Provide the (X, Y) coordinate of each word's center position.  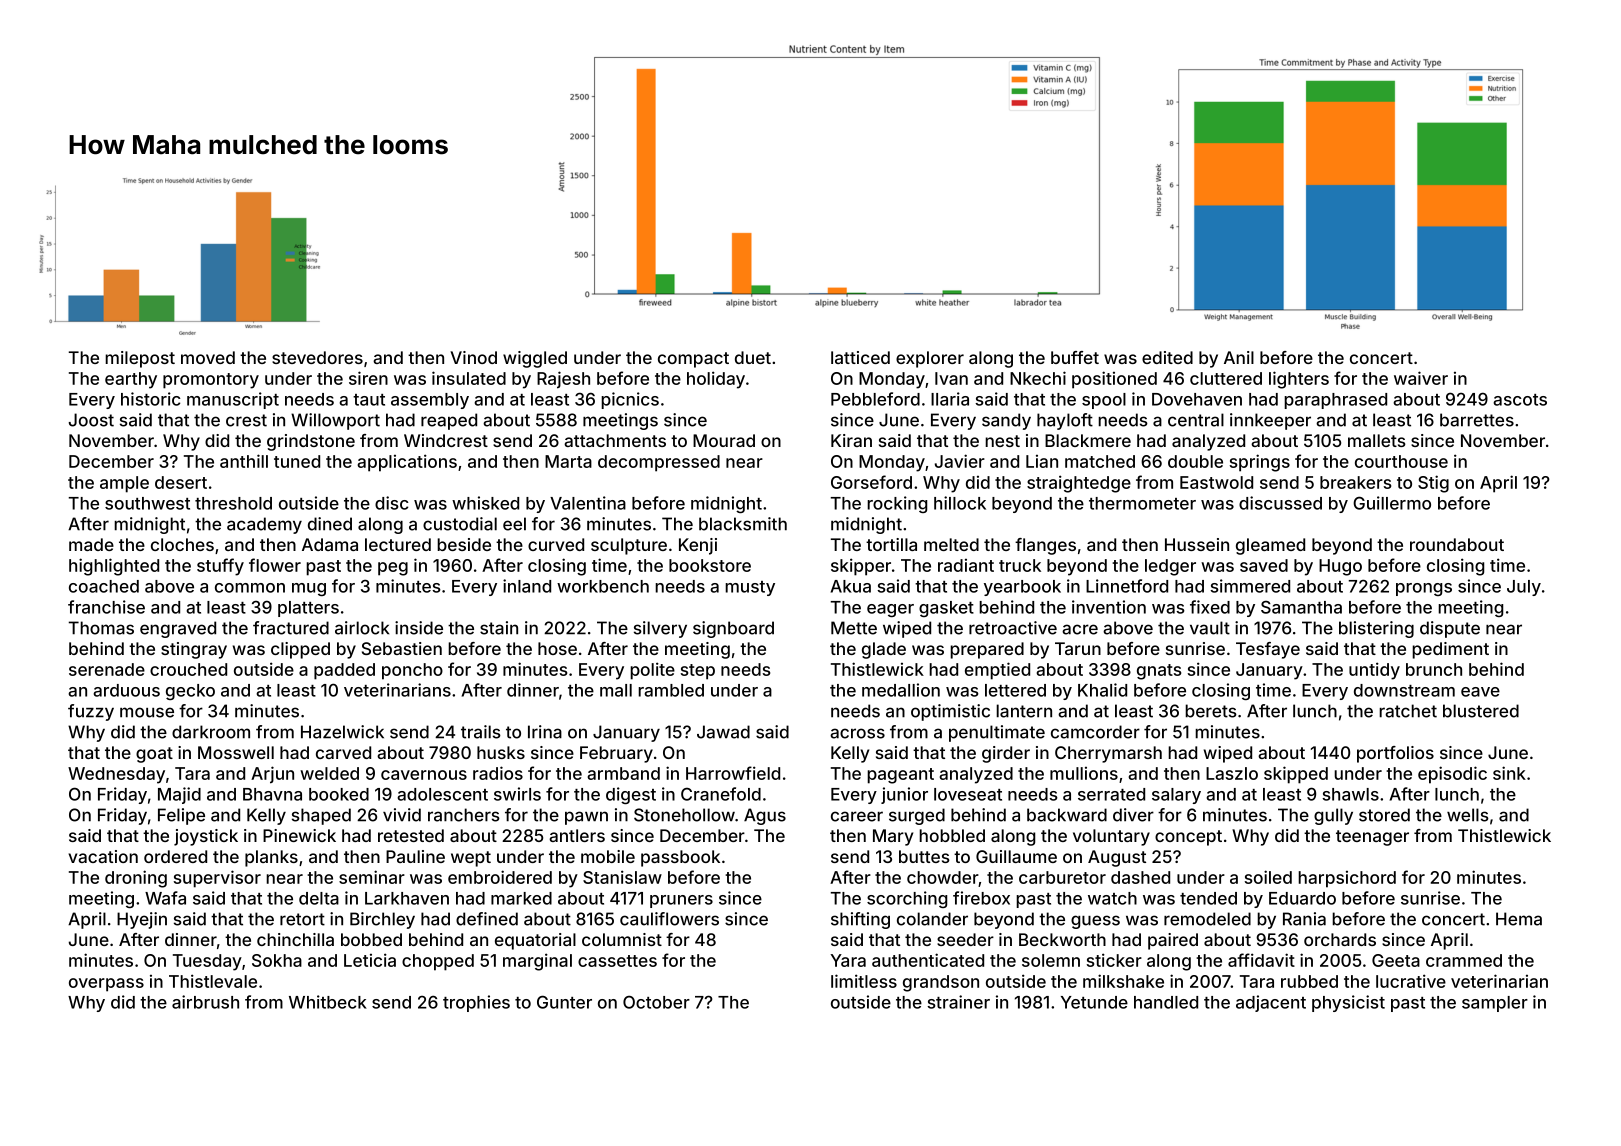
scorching (907, 899)
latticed (860, 357)
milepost (140, 359)
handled (1166, 1002)
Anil (1239, 357)
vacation (103, 856)
